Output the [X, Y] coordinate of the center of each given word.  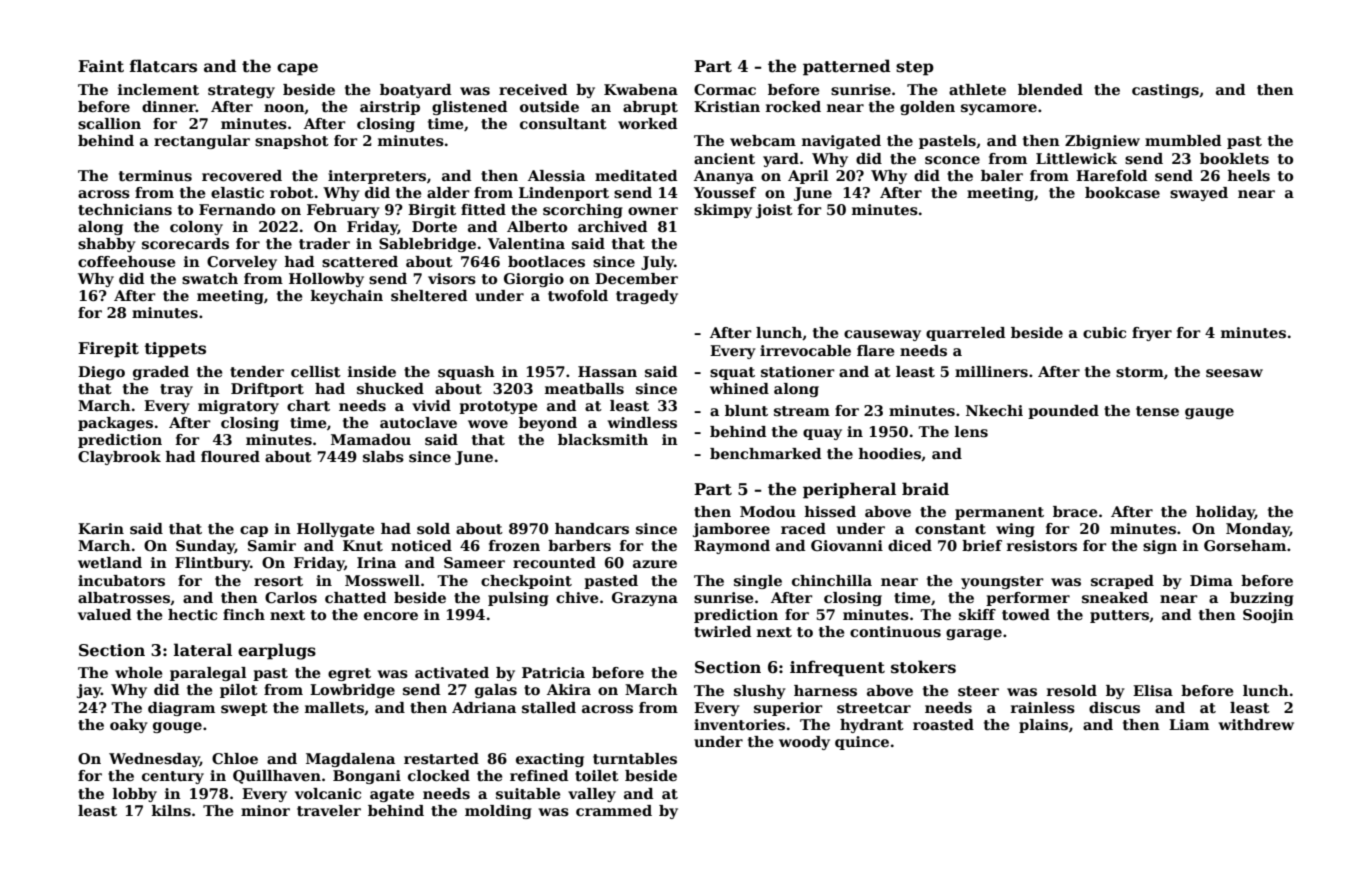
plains [1043, 726]
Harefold [1111, 175]
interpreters [377, 177]
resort [278, 581]
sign [1160, 547]
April [808, 177]
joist [774, 211]
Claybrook [119, 458]
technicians [125, 209]
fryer [1152, 334]
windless [642, 422]
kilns [171, 810]
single [758, 582]
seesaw [1234, 373]
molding [498, 812]
